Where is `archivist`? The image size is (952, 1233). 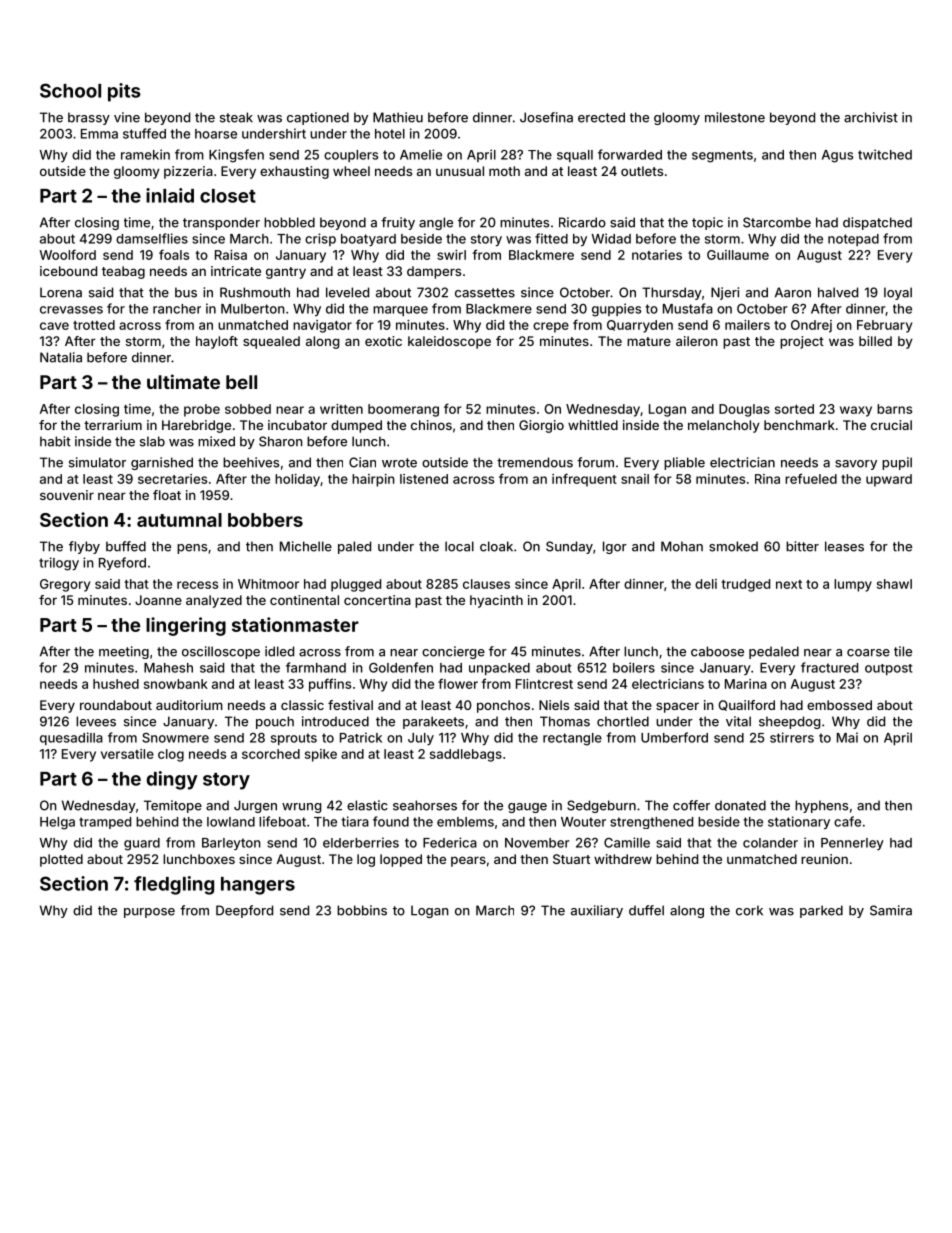 archivist is located at coordinates (871, 117).
